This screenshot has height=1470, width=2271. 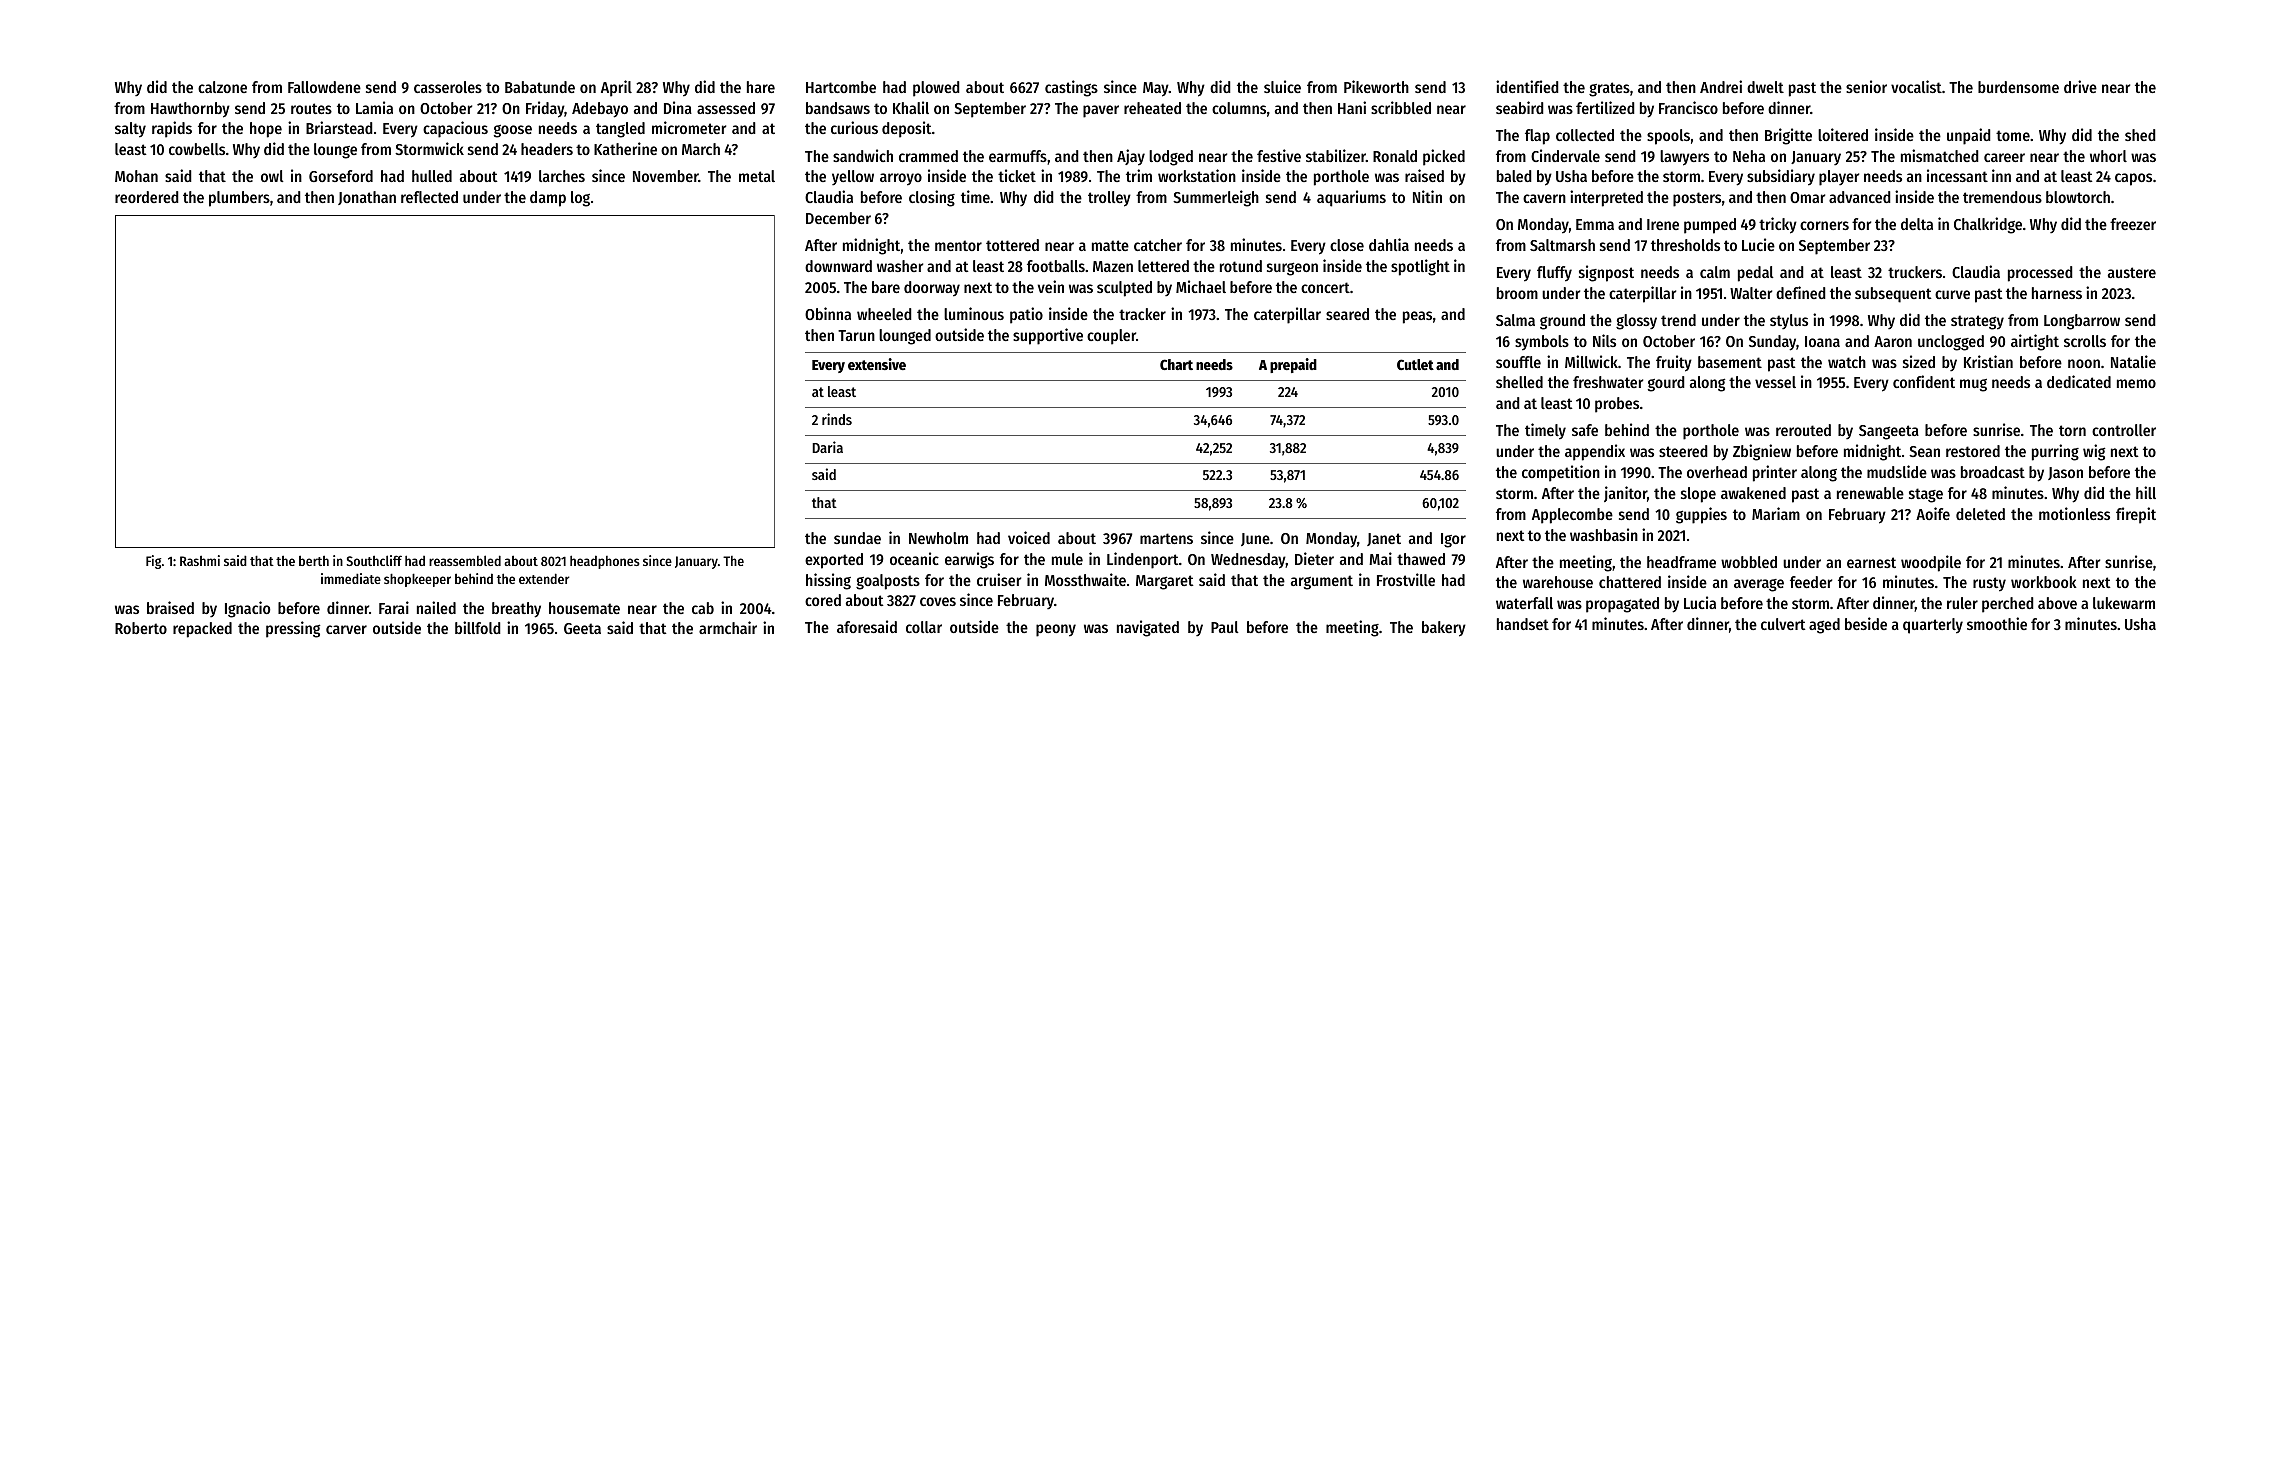 I want to click on ground, so click(x=1562, y=322).
